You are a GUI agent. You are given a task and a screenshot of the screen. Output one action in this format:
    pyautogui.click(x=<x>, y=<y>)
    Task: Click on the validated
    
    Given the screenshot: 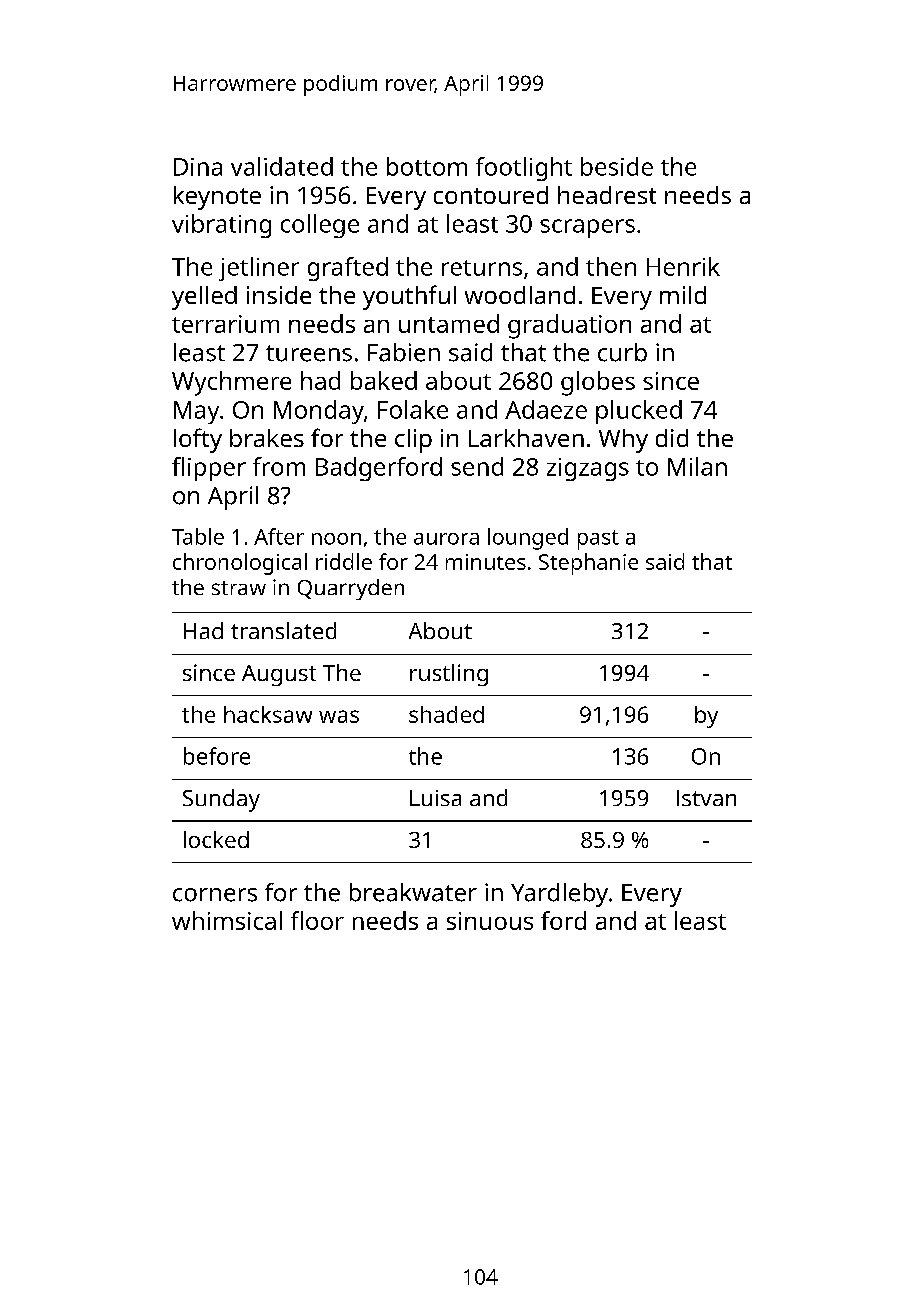 What is the action you would take?
    pyautogui.click(x=282, y=166)
